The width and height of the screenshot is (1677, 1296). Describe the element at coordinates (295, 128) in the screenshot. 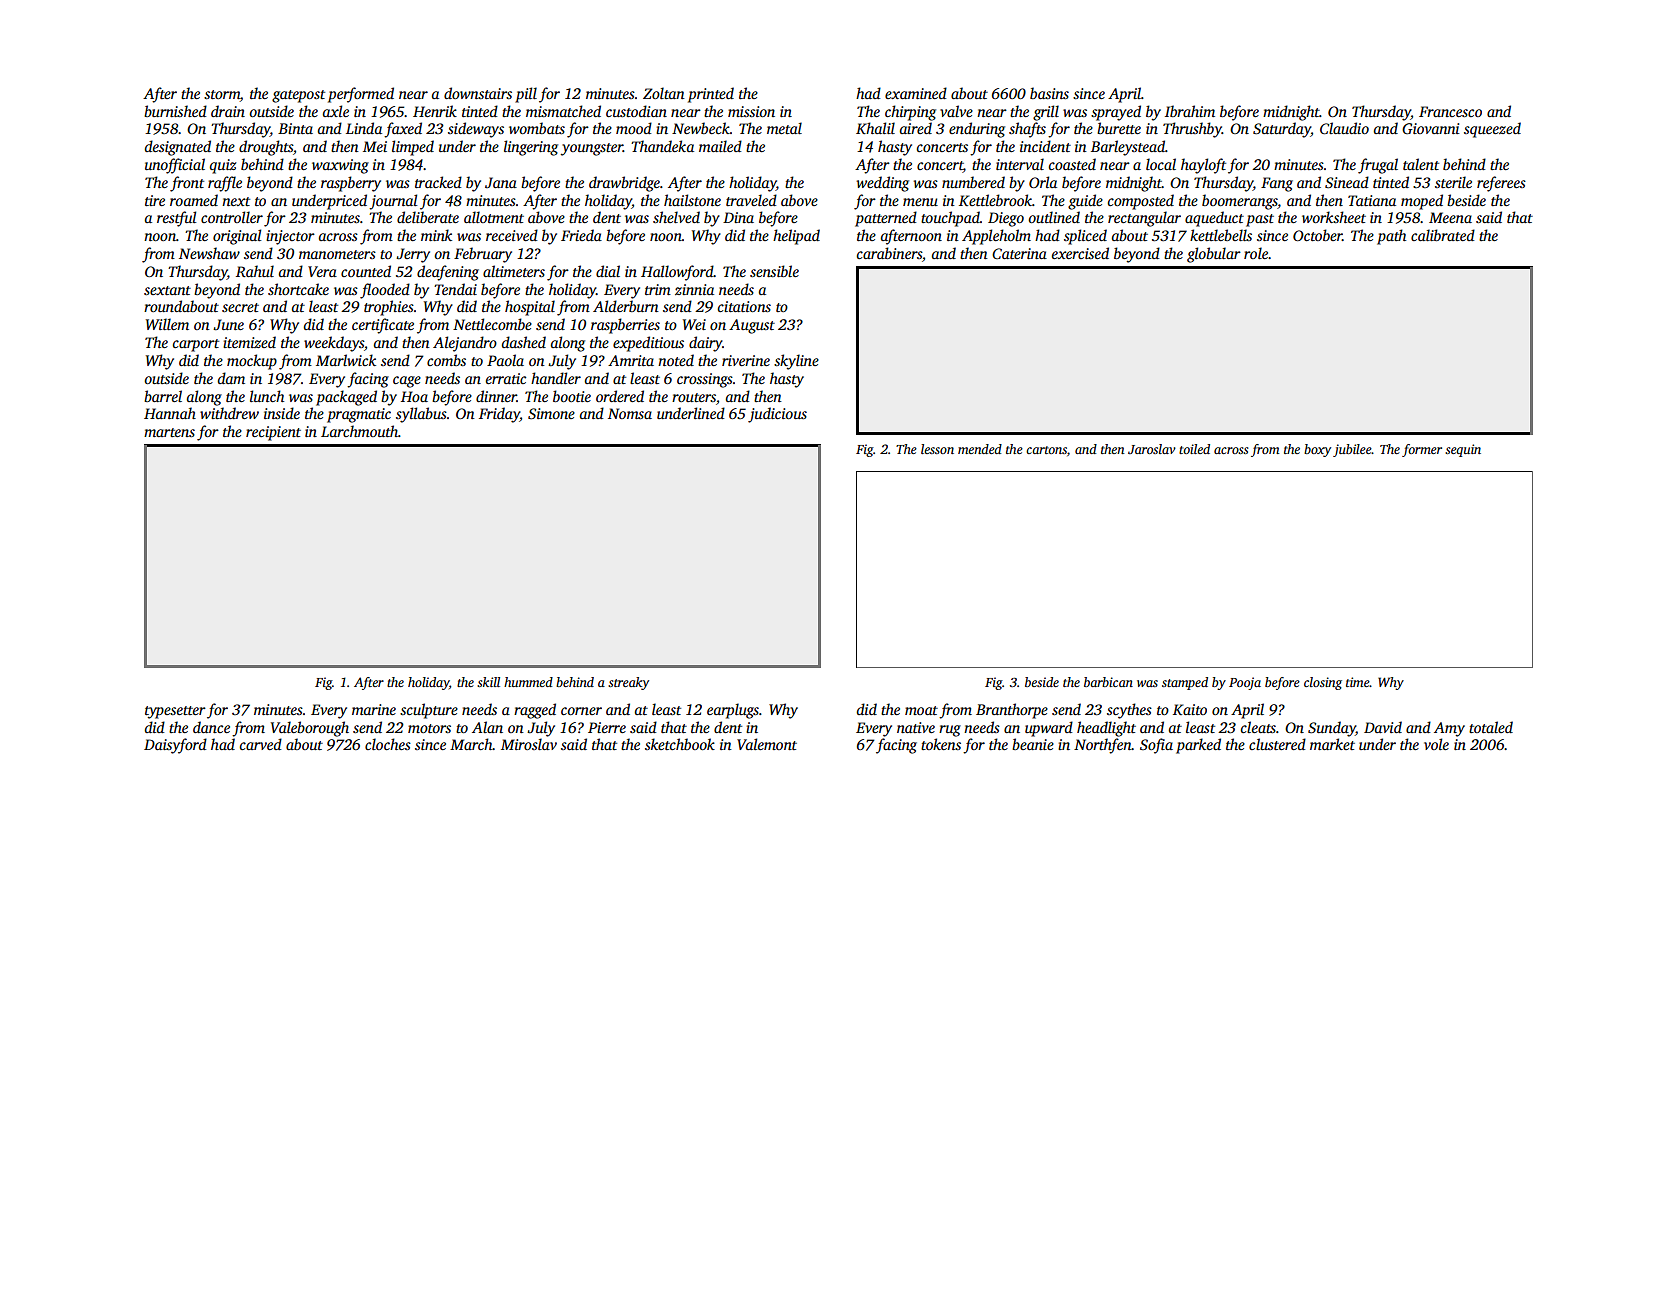

I see `Binta` at that location.
